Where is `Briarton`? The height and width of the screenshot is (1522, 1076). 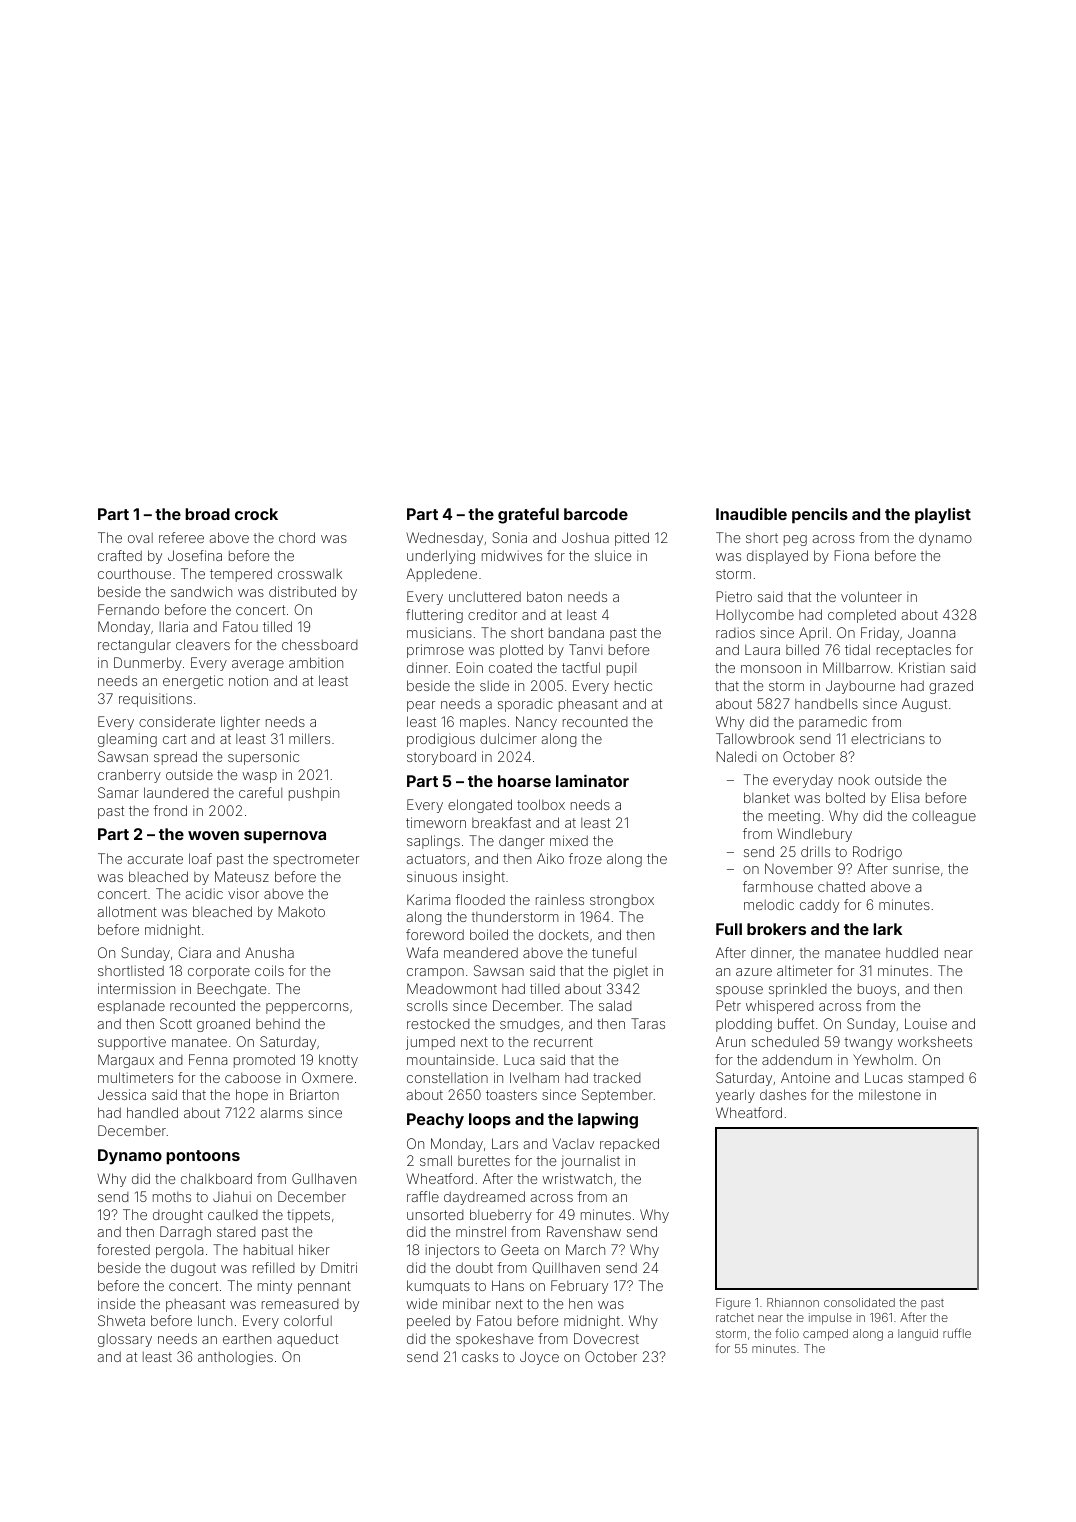
Briarton is located at coordinates (314, 1094).
